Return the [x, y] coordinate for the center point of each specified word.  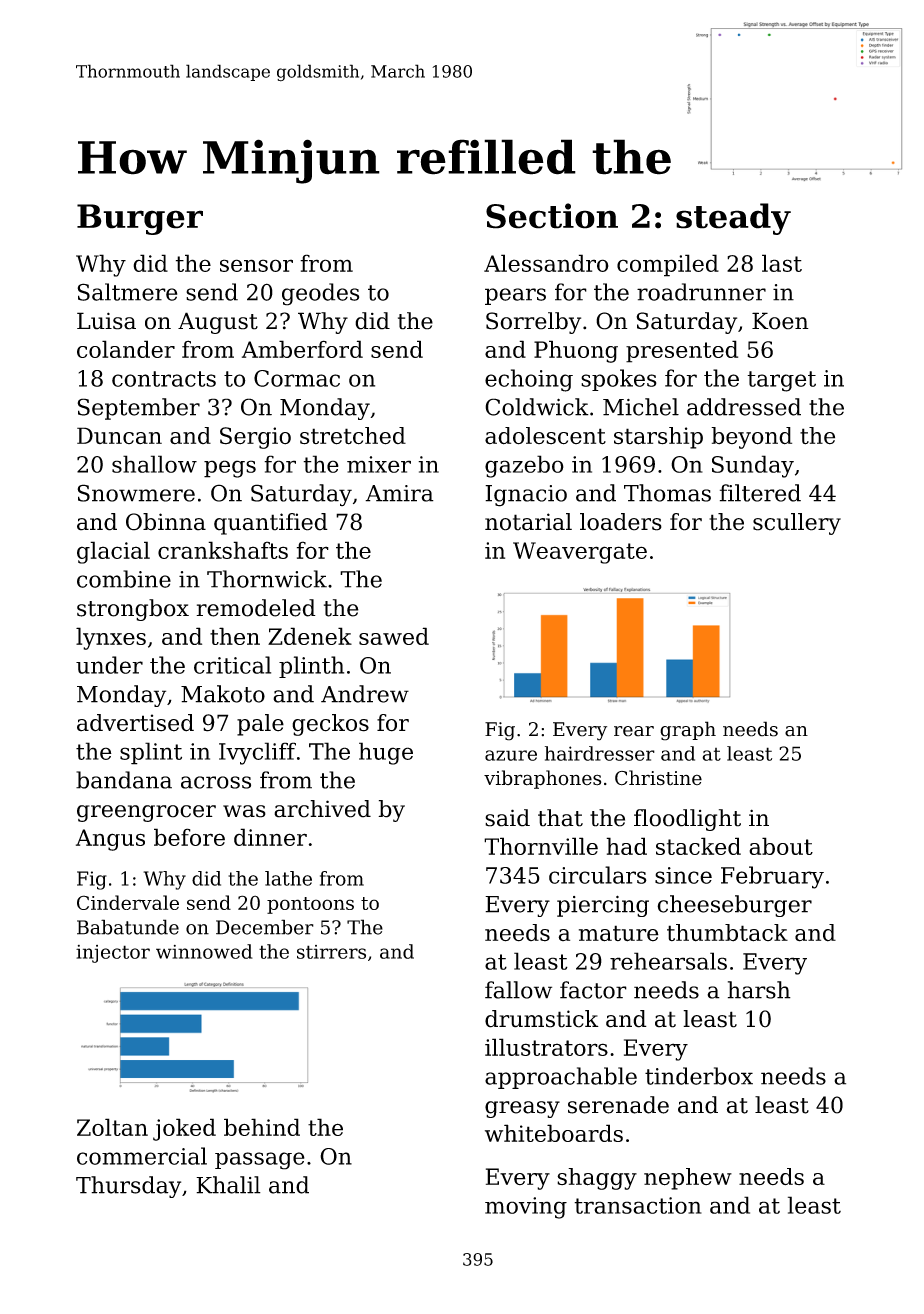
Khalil [228, 1185]
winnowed [204, 951]
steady [733, 219]
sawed [394, 636]
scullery [797, 524]
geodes [320, 294]
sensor [256, 265]
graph [688, 731]
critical [232, 665]
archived [322, 809]
